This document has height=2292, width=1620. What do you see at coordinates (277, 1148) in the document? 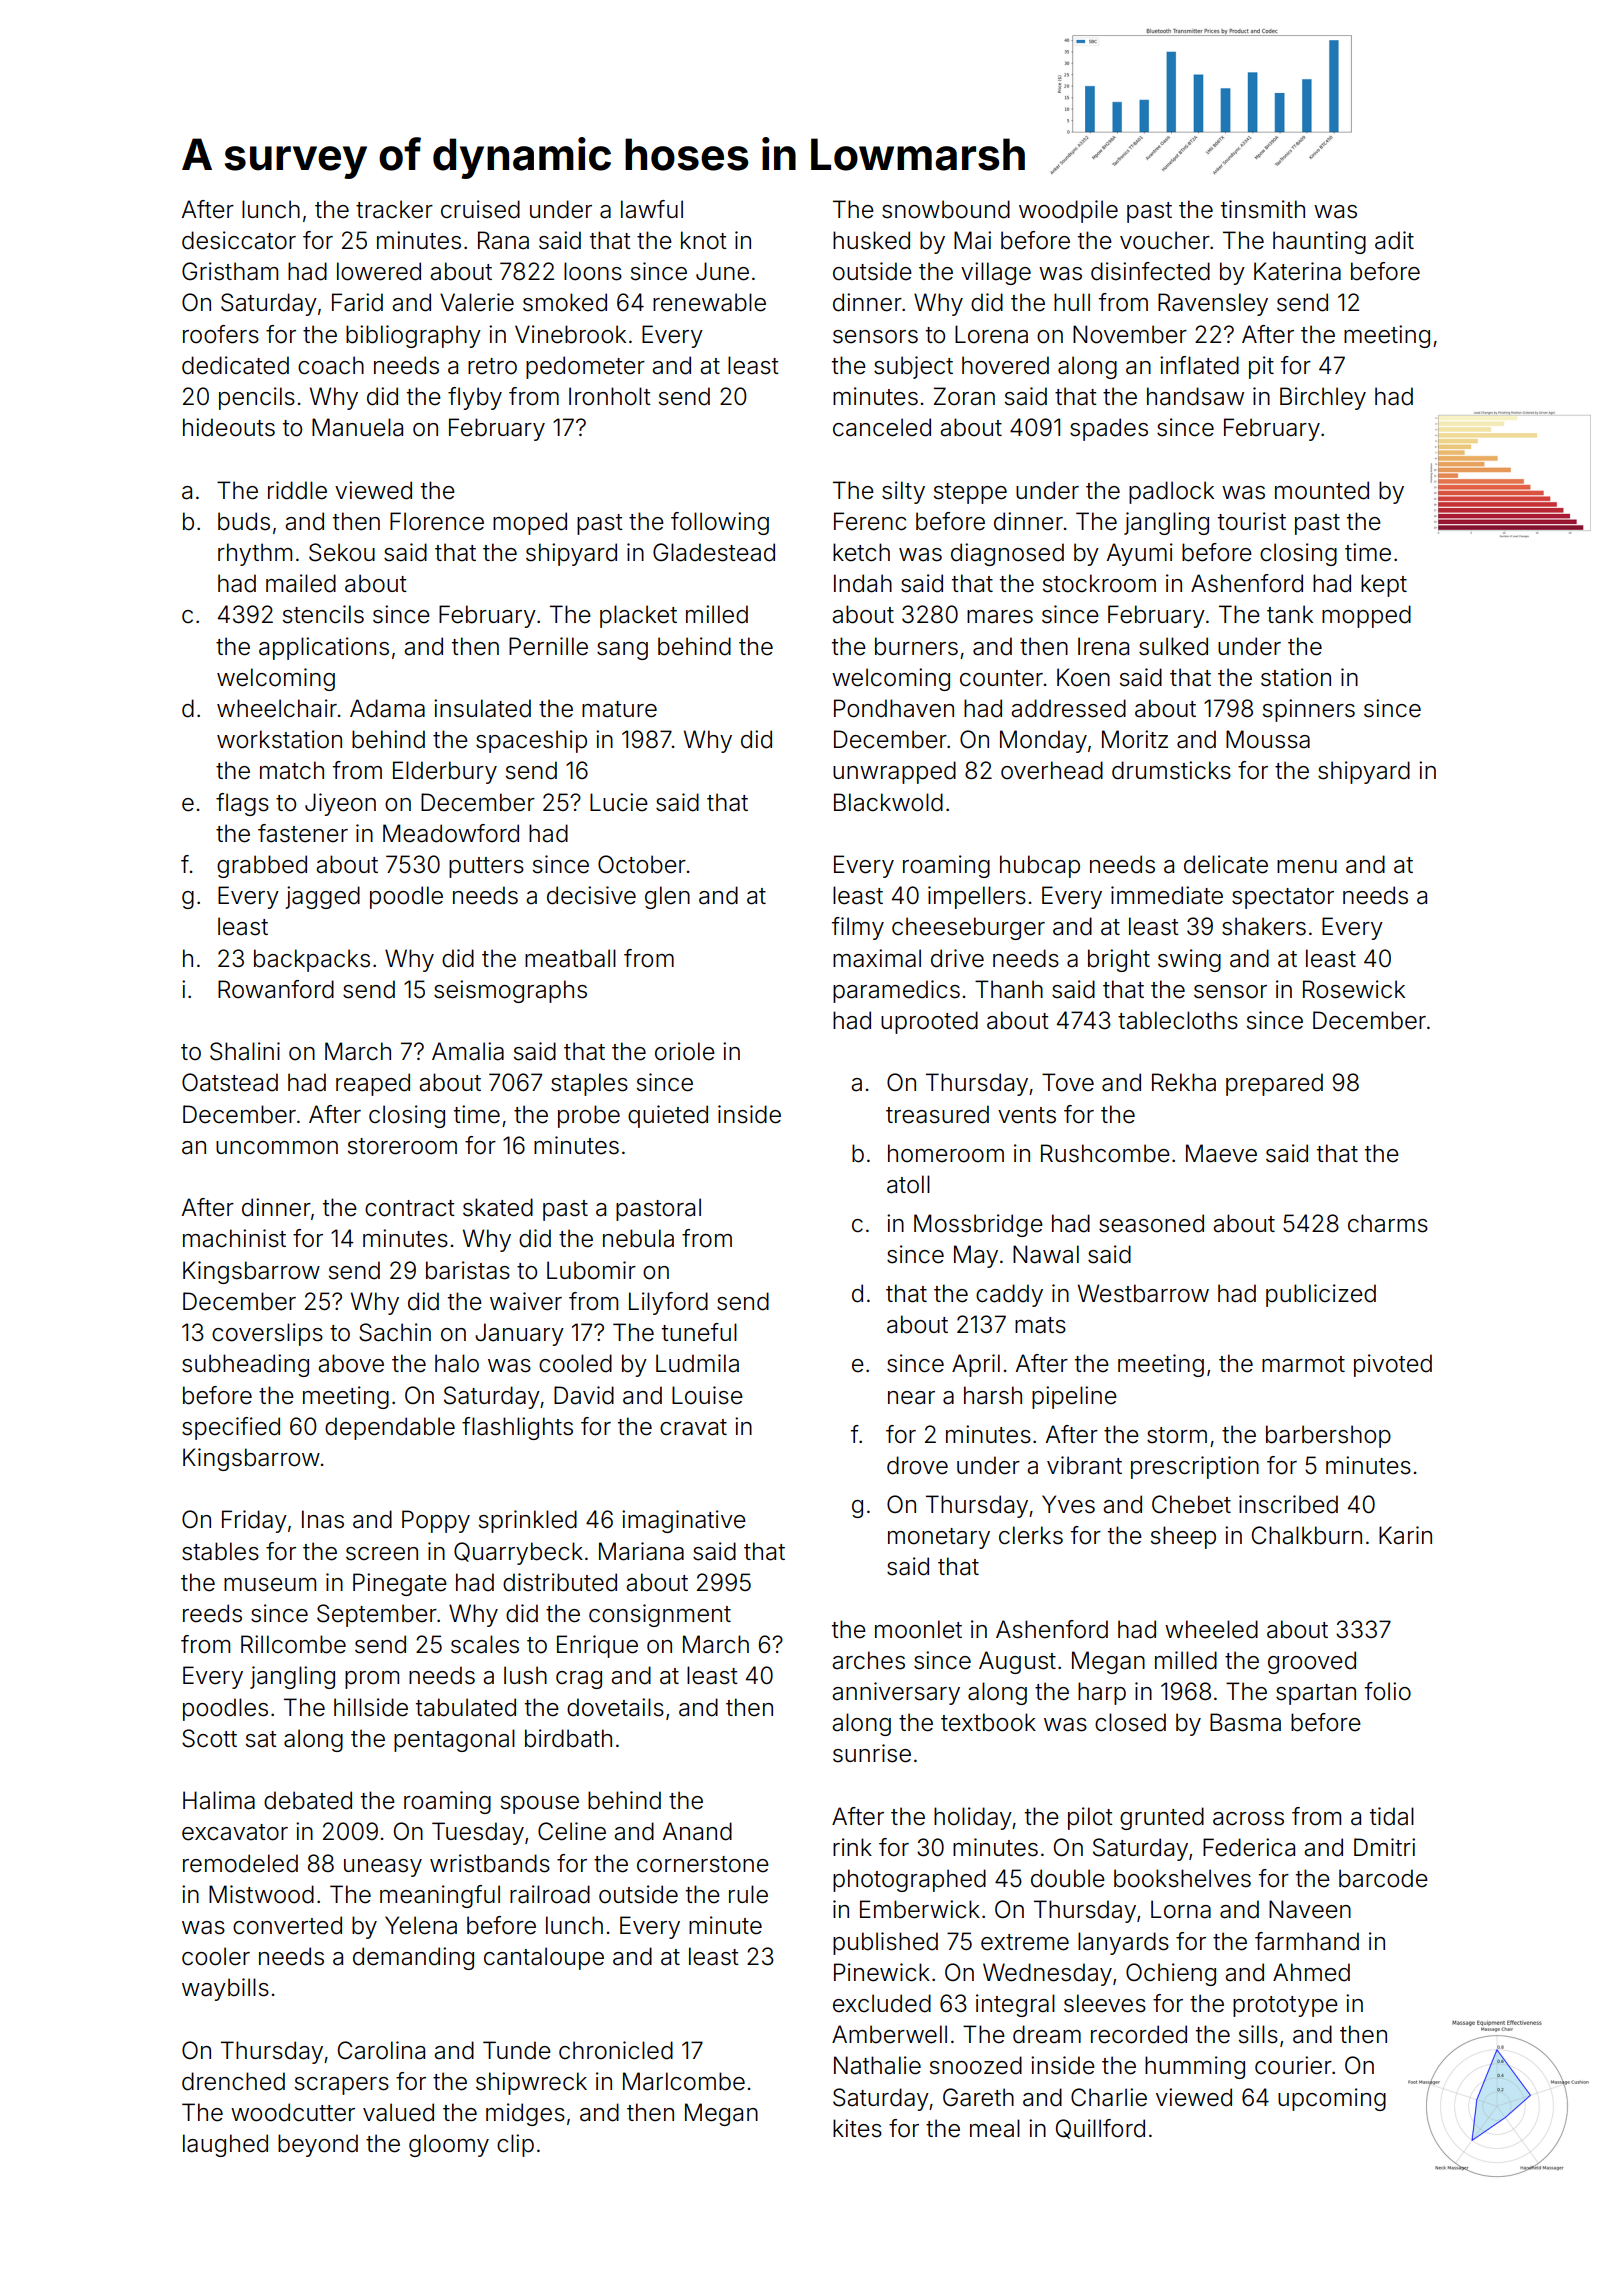
I see `uncommon` at bounding box center [277, 1148].
